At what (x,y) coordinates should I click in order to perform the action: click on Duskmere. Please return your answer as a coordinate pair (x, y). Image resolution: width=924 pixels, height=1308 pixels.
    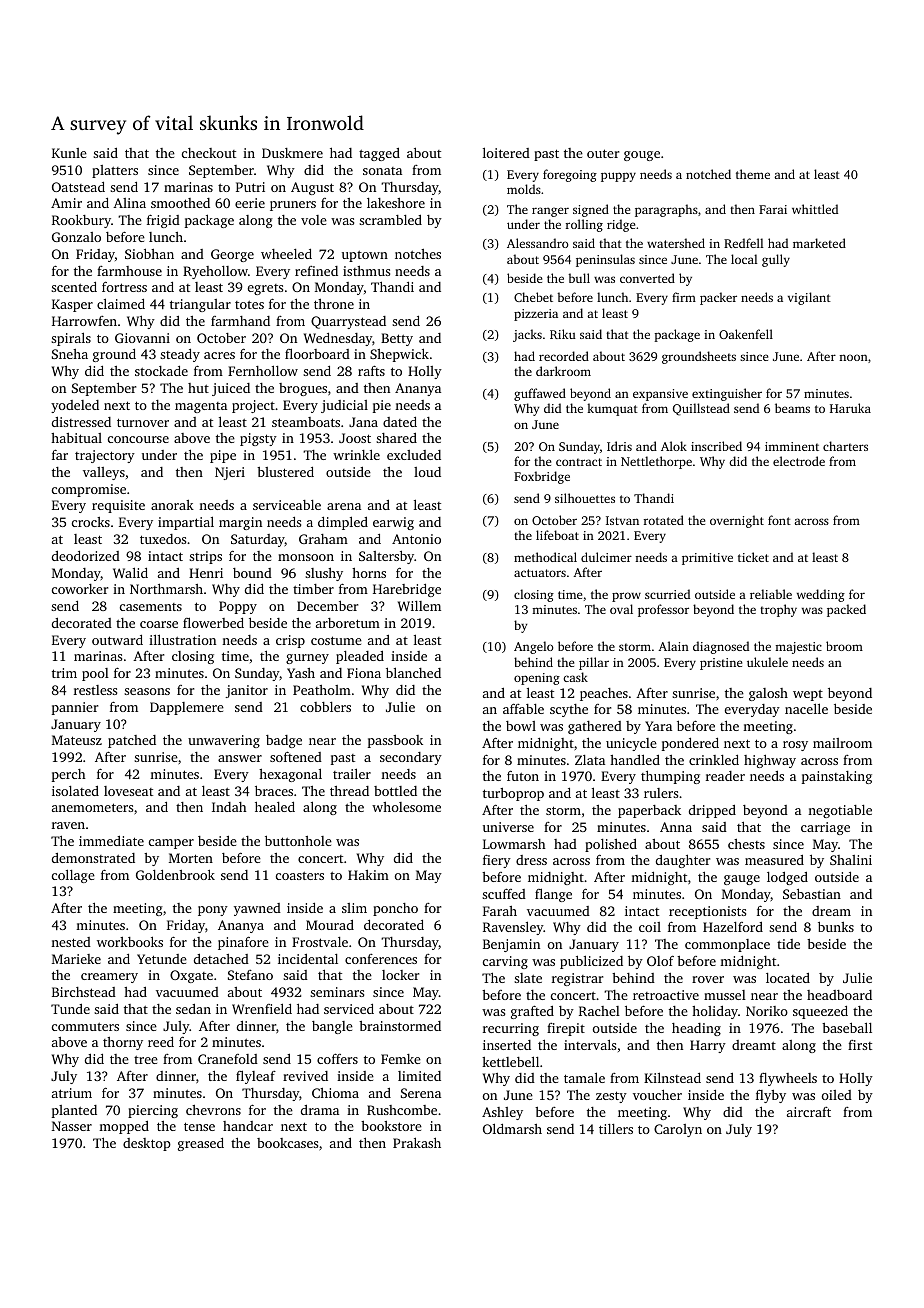
    Looking at the image, I should click on (292, 153).
